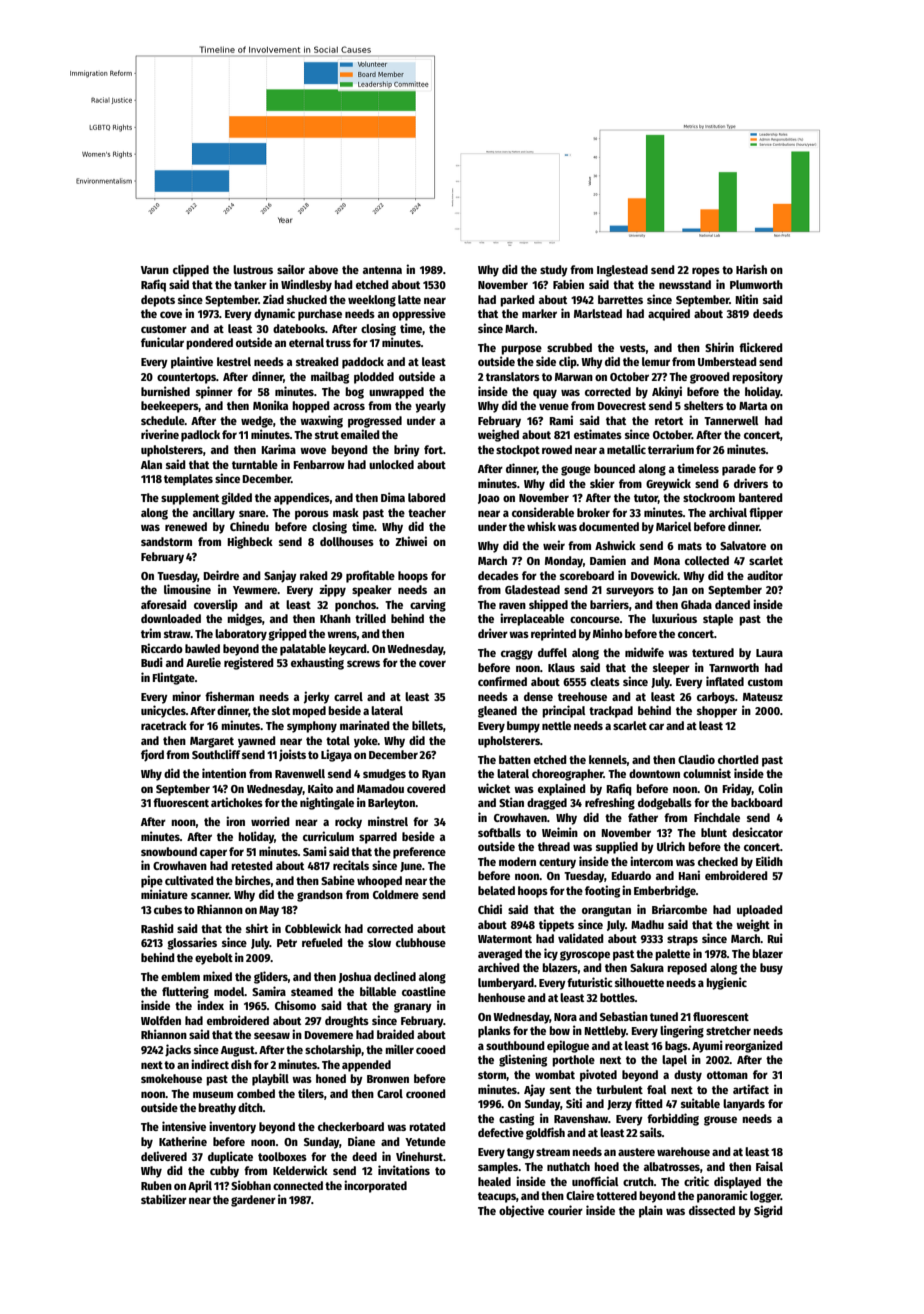 This screenshot has height=1314, width=924. What do you see at coordinates (706, 272) in the screenshot?
I see `ropes` at bounding box center [706, 272].
